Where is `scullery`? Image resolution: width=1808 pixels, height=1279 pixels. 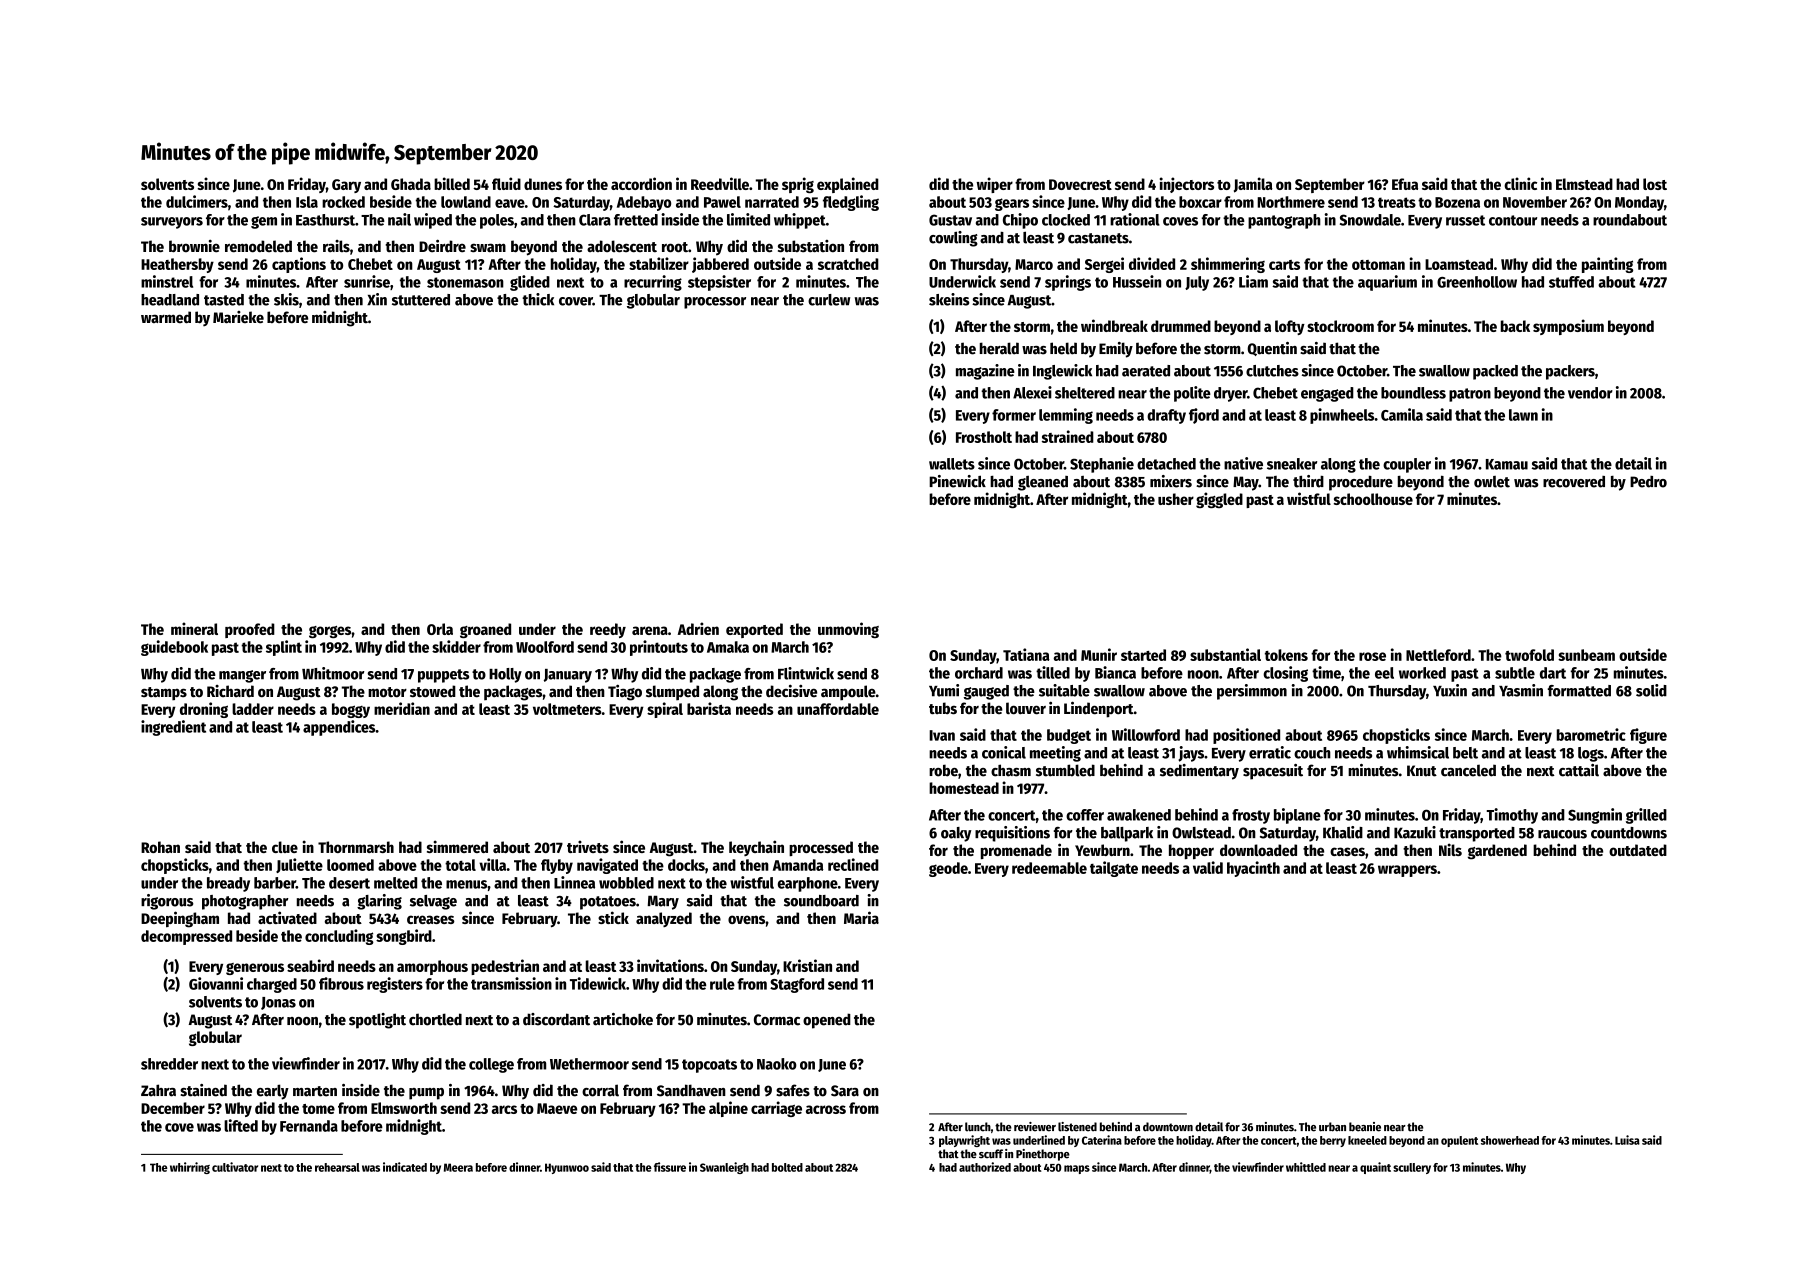
scullery is located at coordinates (1412, 1168).
